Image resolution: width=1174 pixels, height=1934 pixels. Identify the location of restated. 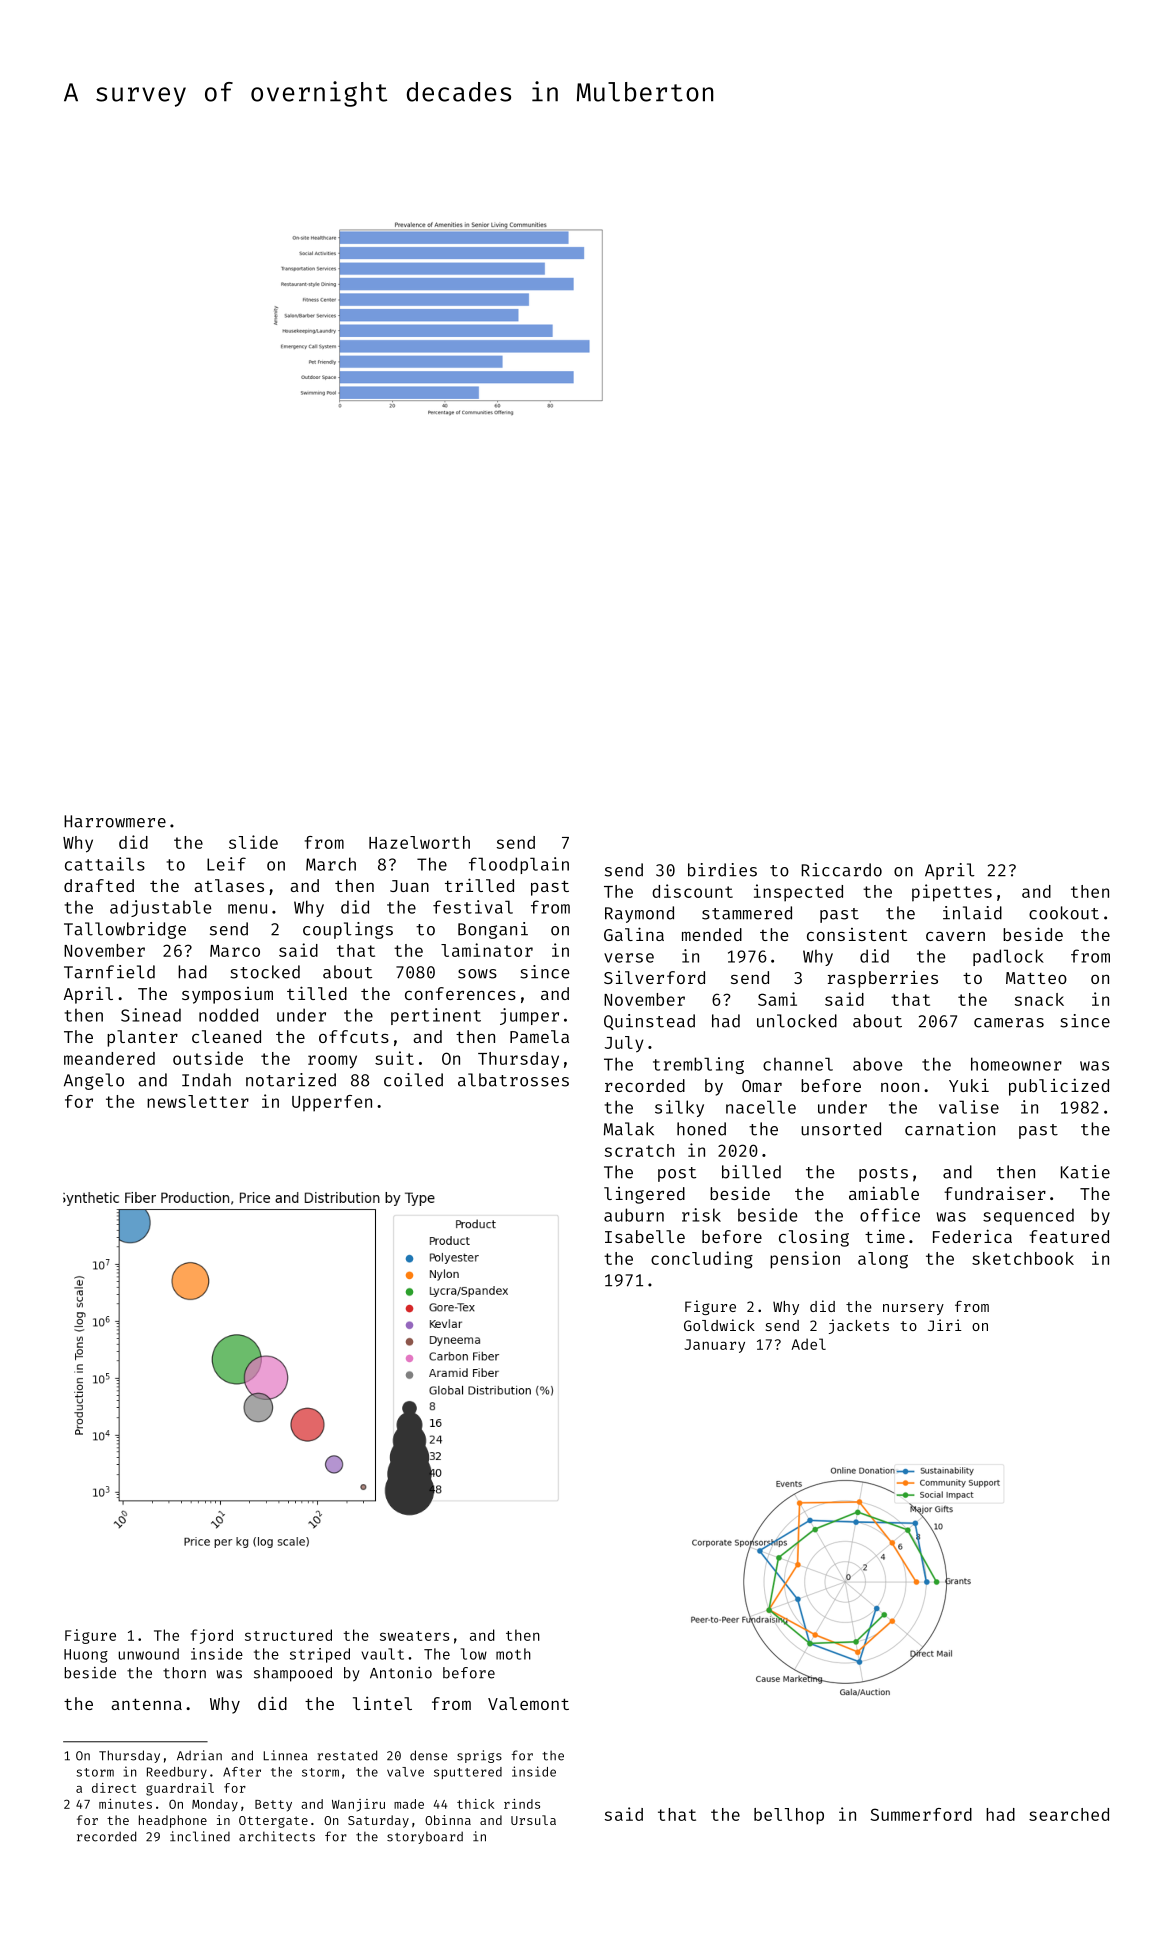
(347, 1755).
